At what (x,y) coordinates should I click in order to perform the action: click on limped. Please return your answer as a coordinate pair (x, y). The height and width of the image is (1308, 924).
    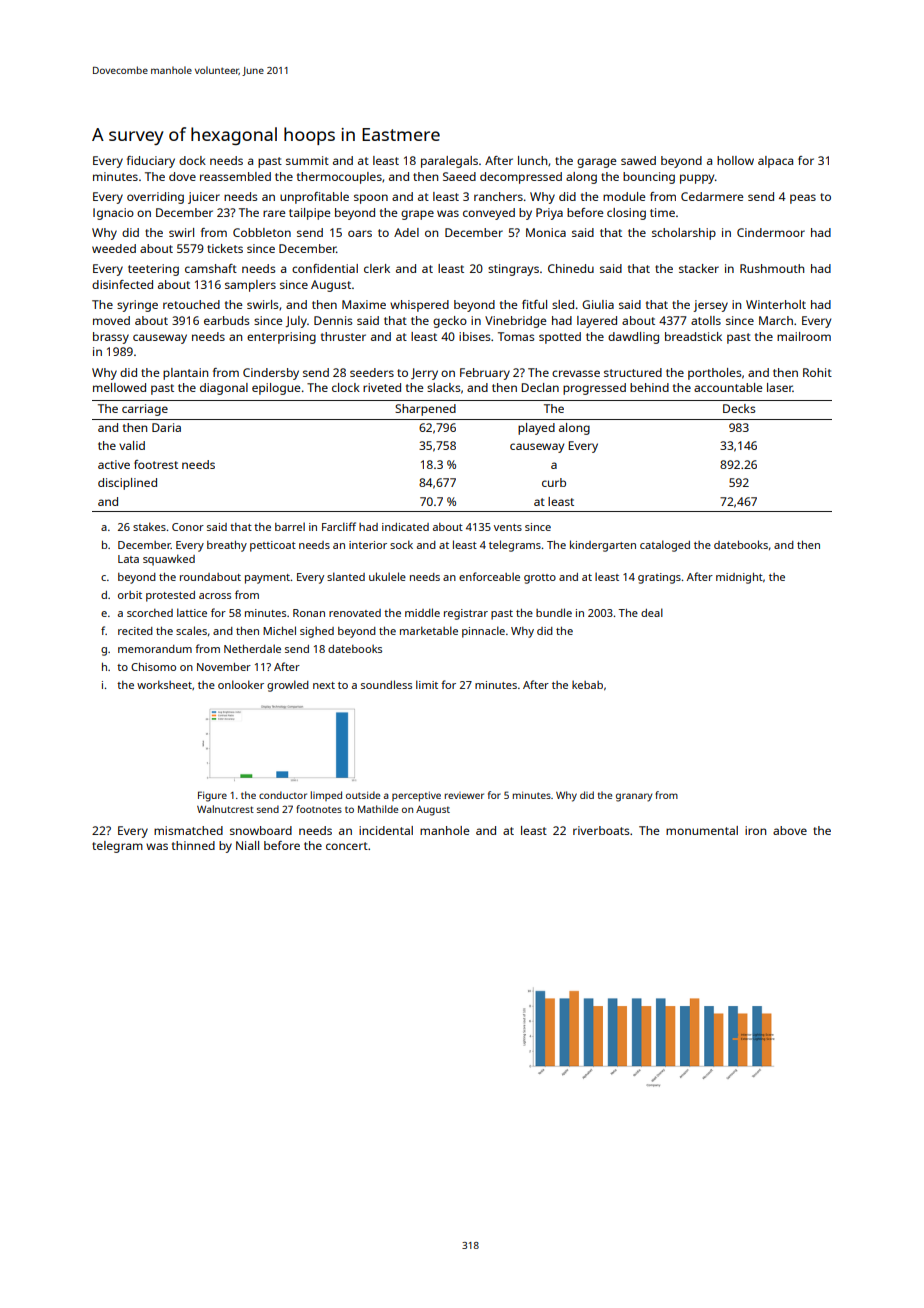
    Looking at the image, I should click on (326, 796).
